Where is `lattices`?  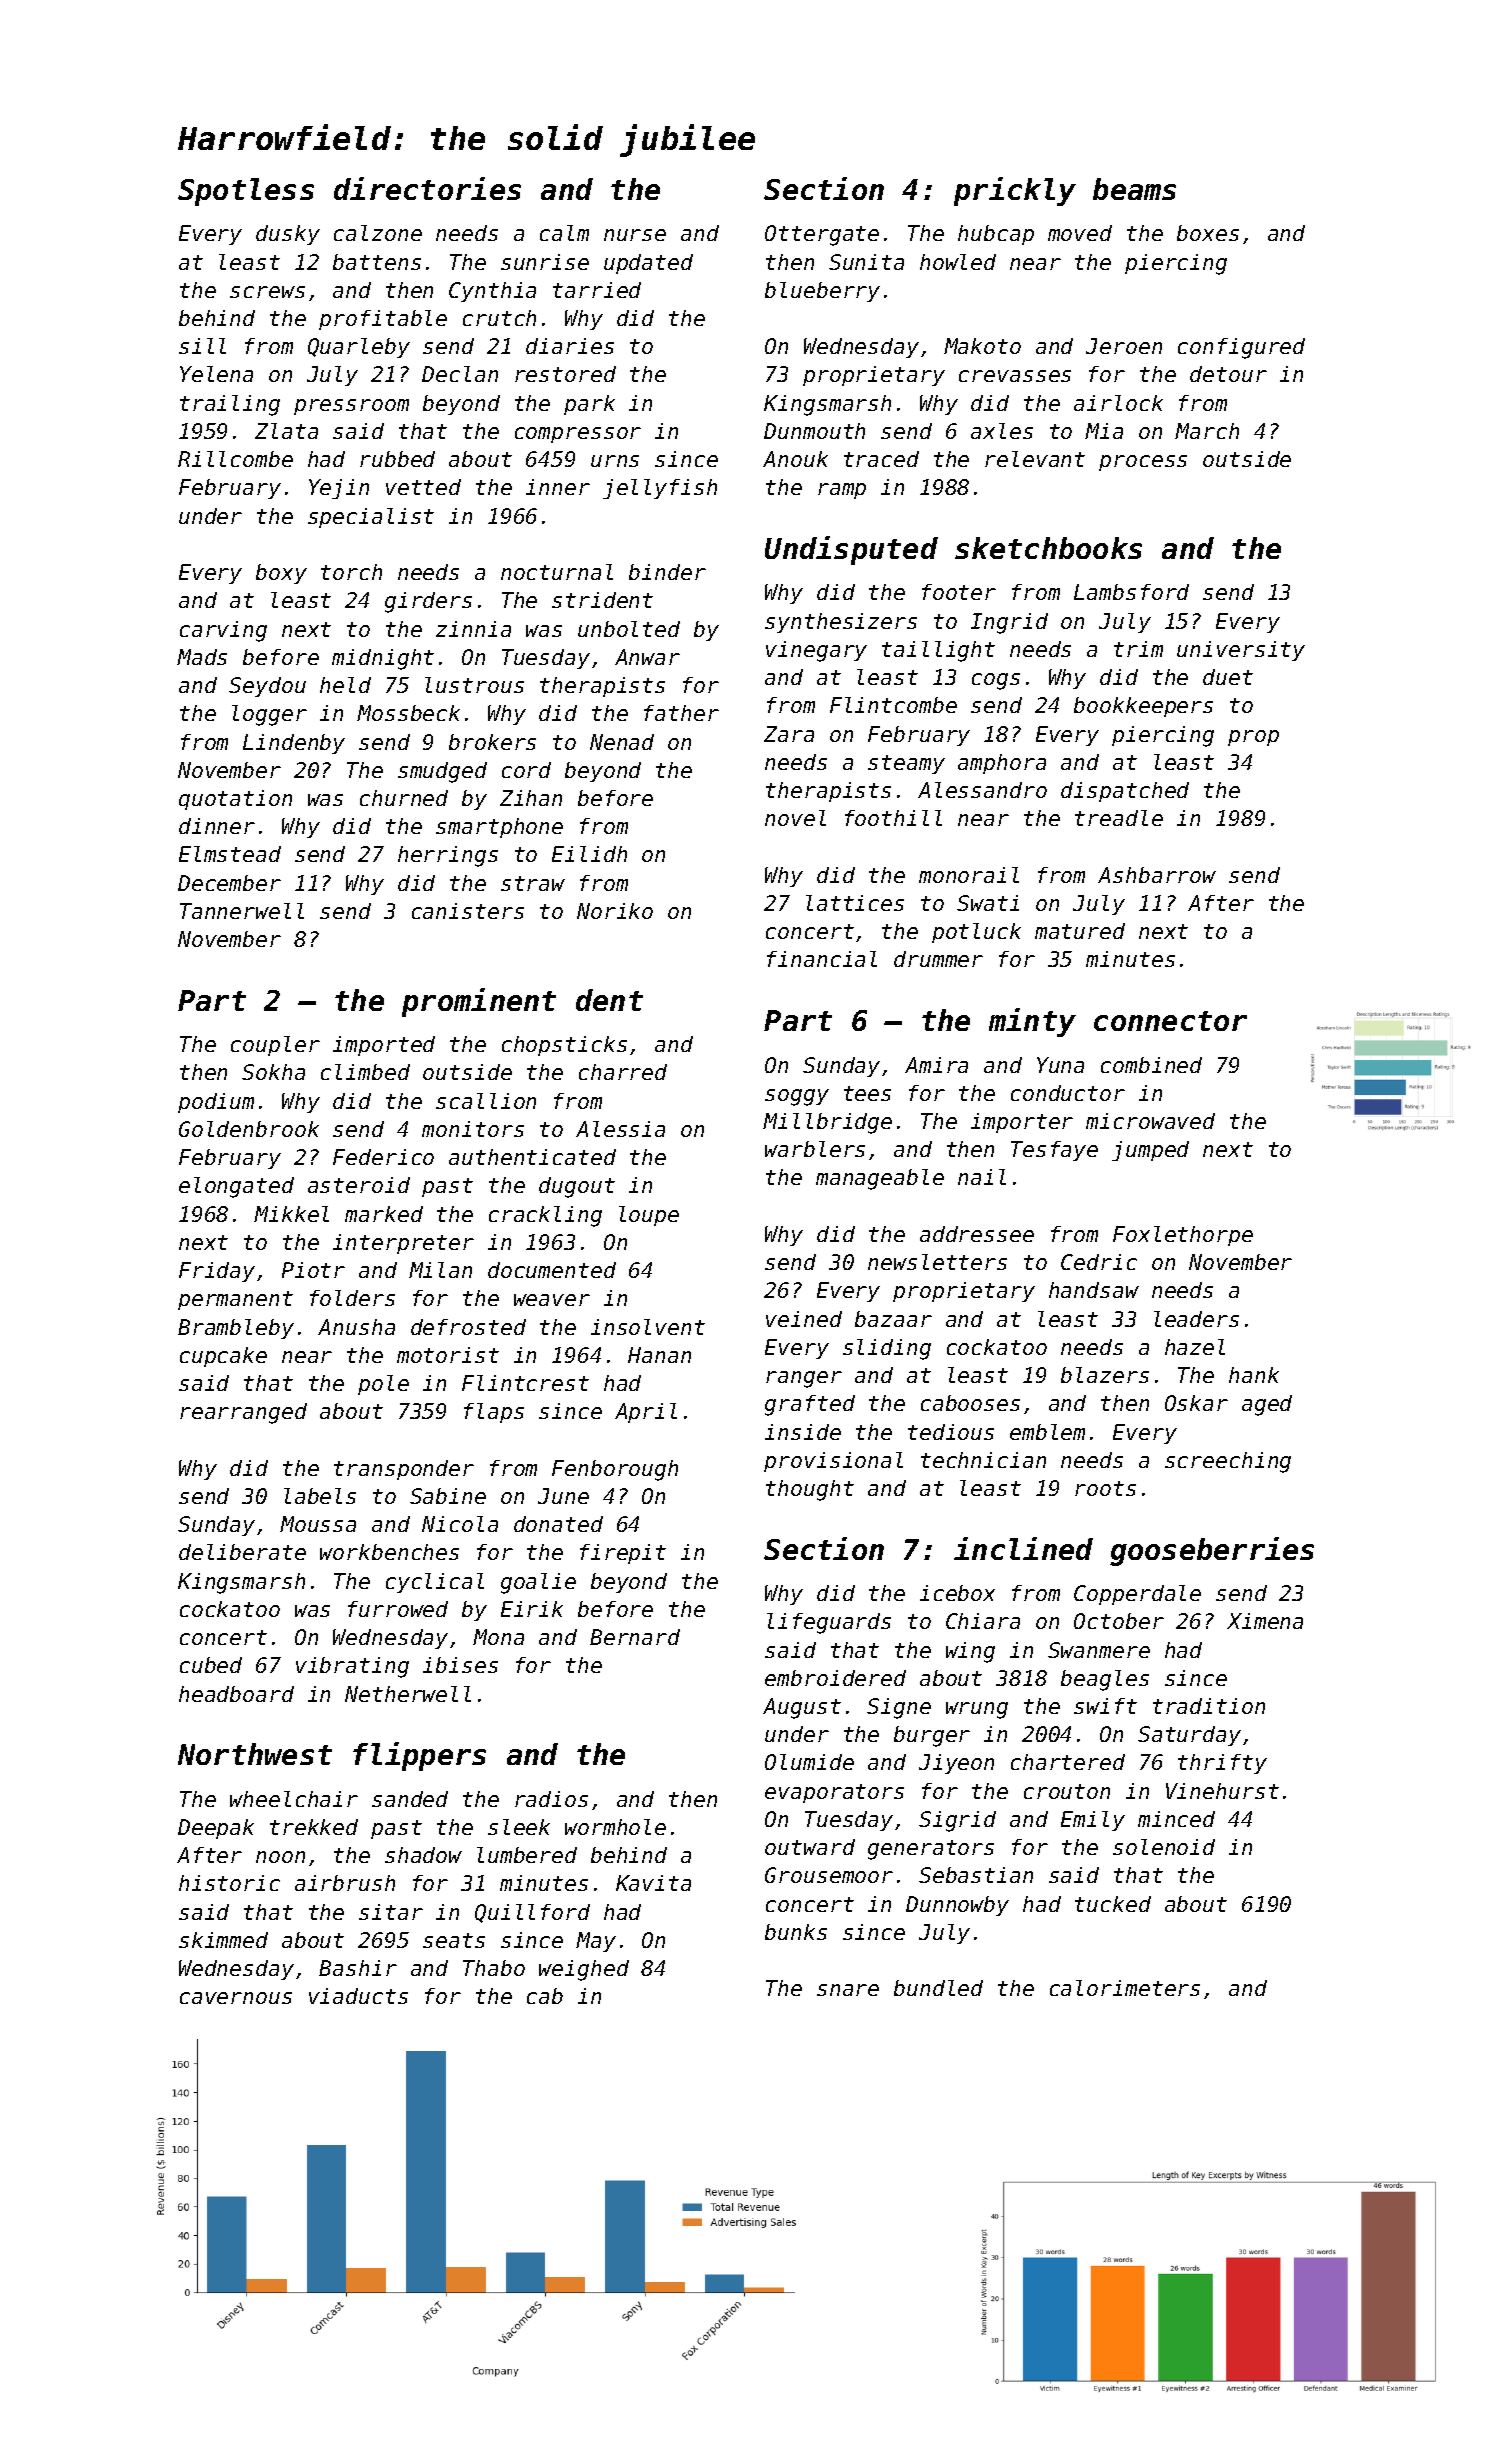
lattices is located at coordinates (855, 903).
